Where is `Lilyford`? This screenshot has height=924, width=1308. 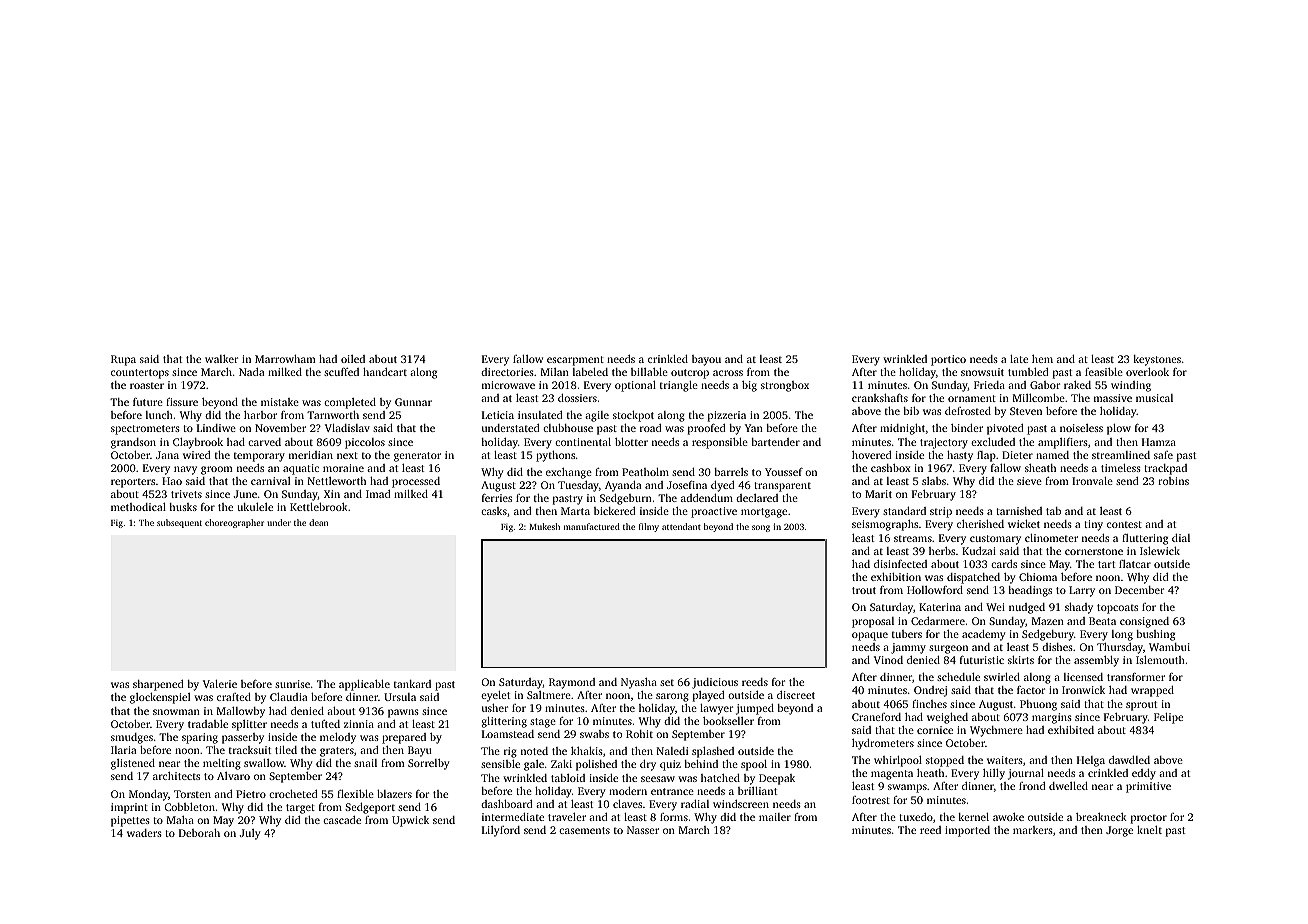
Lilyford is located at coordinates (501, 831).
